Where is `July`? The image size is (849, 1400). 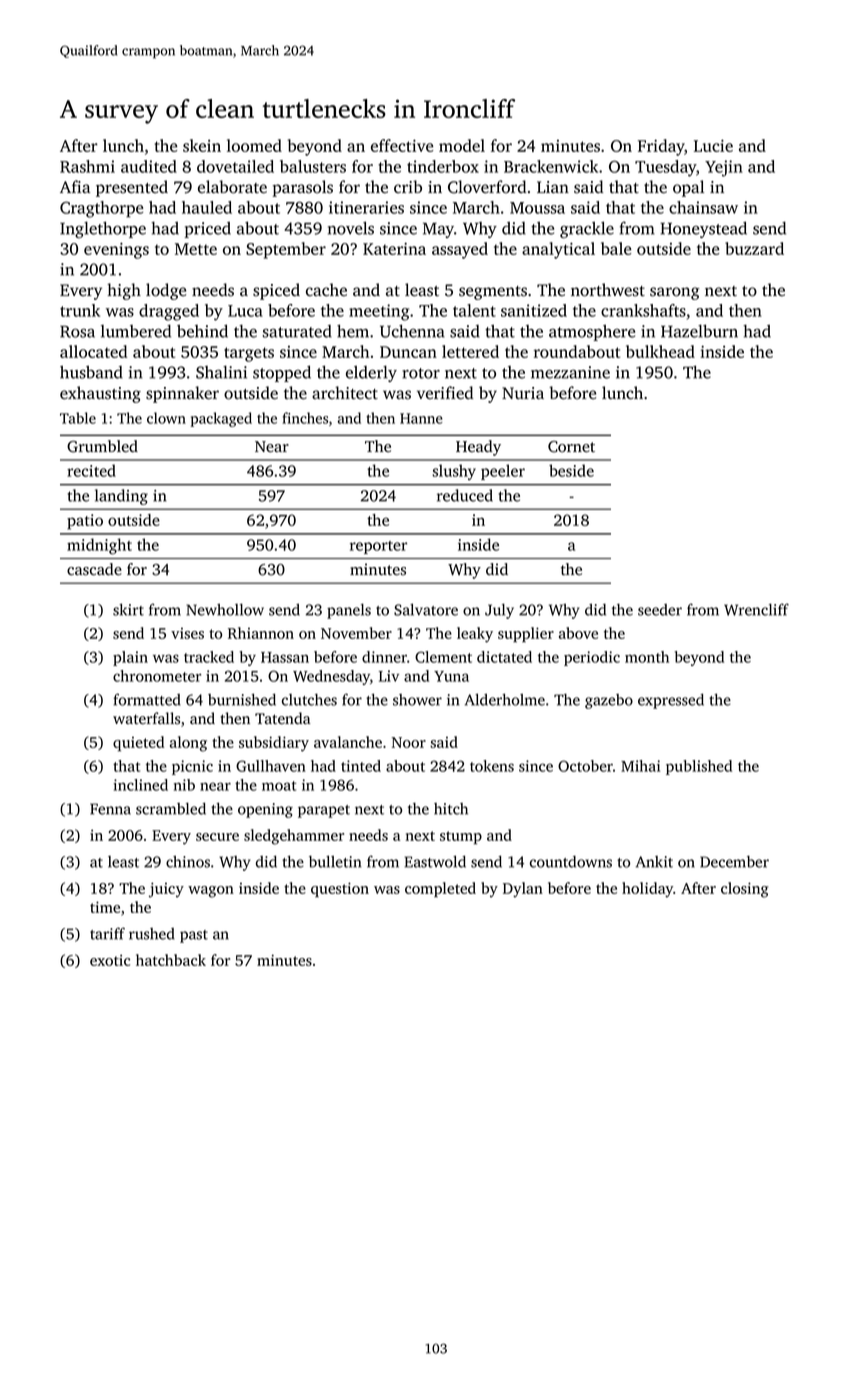 July is located at coordinates (499, 611).
